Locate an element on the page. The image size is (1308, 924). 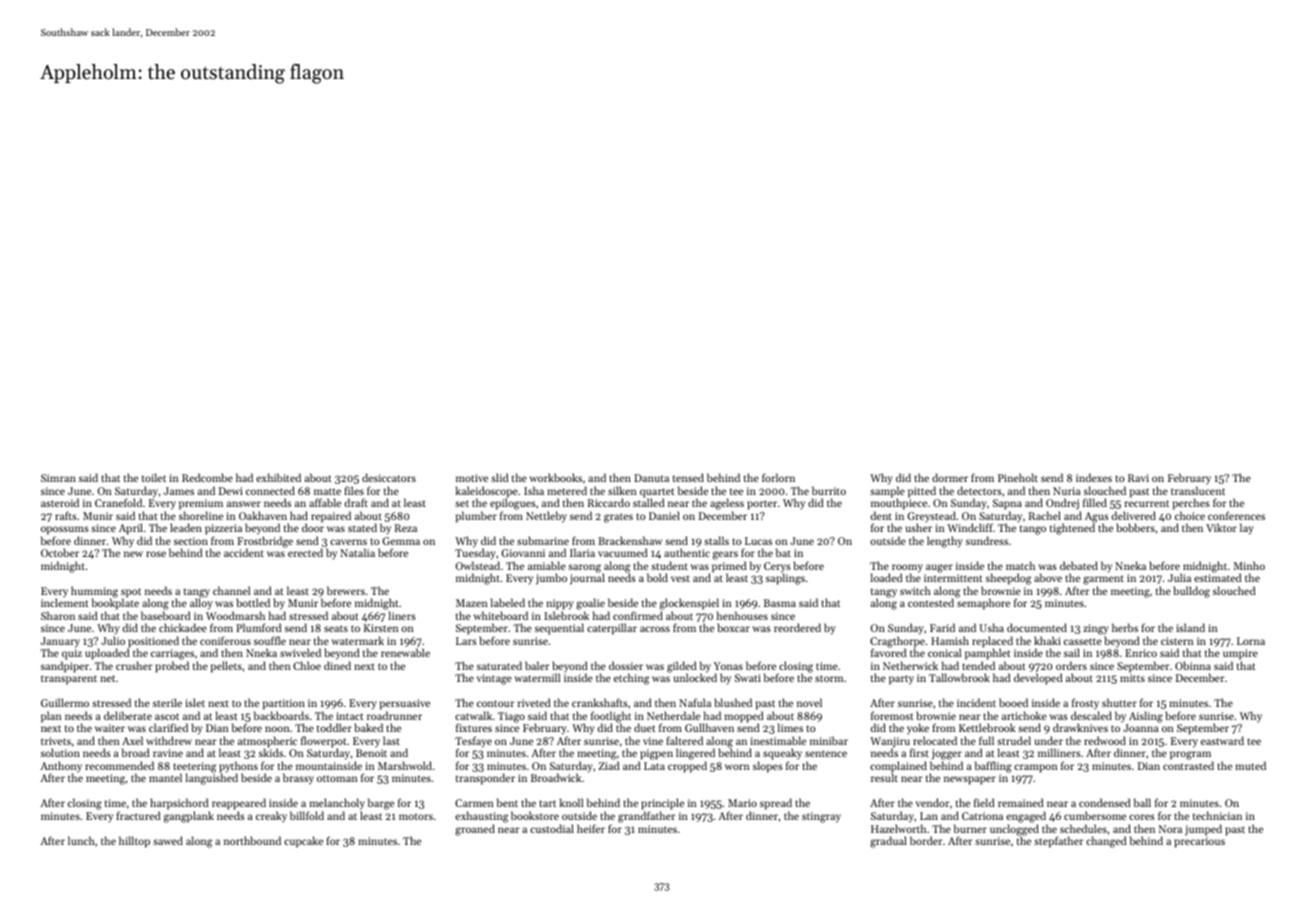
Minho is located at coordinates (1249, 565).
